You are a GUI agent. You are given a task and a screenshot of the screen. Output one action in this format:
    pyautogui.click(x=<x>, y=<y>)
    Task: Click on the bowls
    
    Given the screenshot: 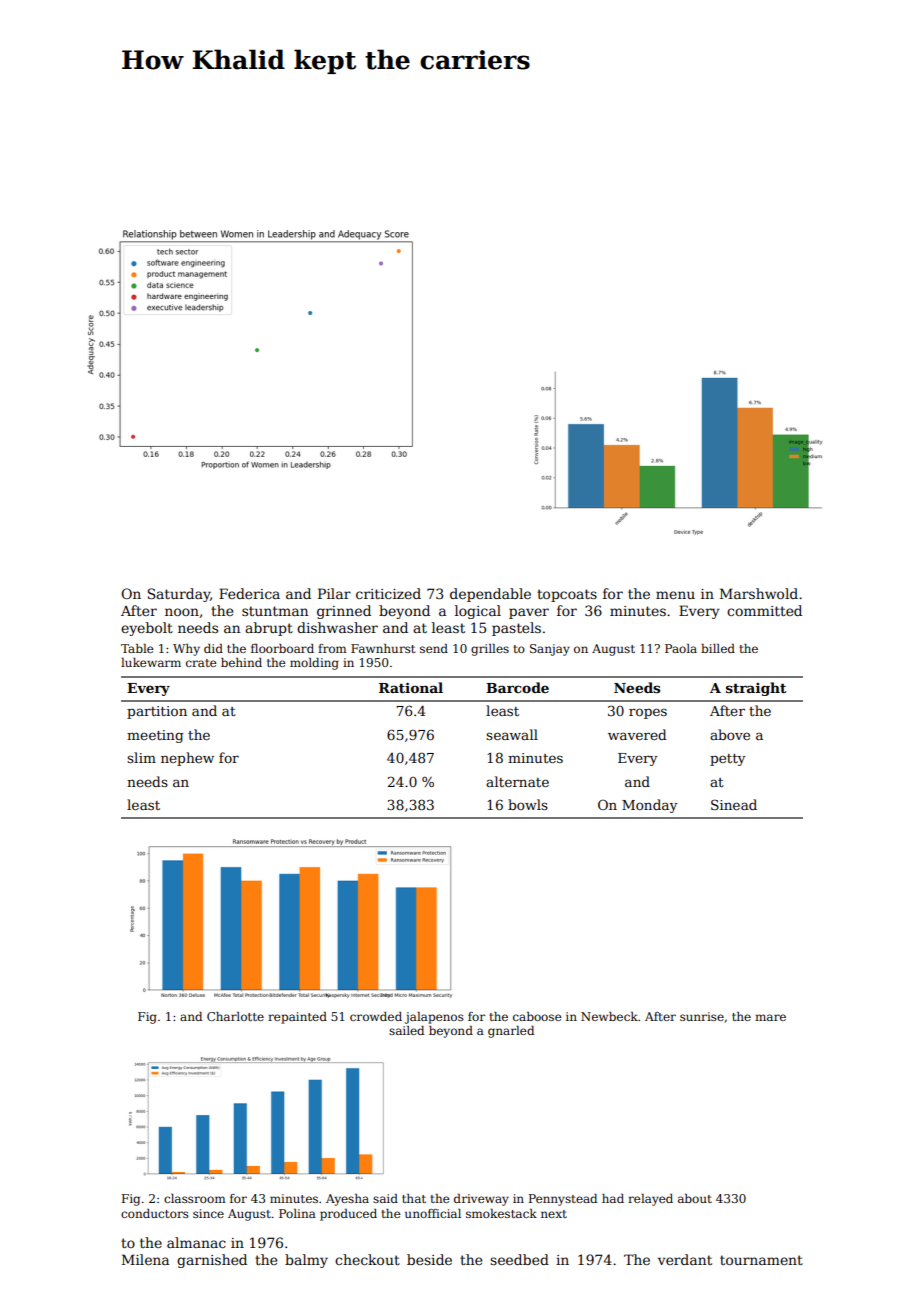 What is the action you would take?
    pyautogui.click(x=528, y=804)
